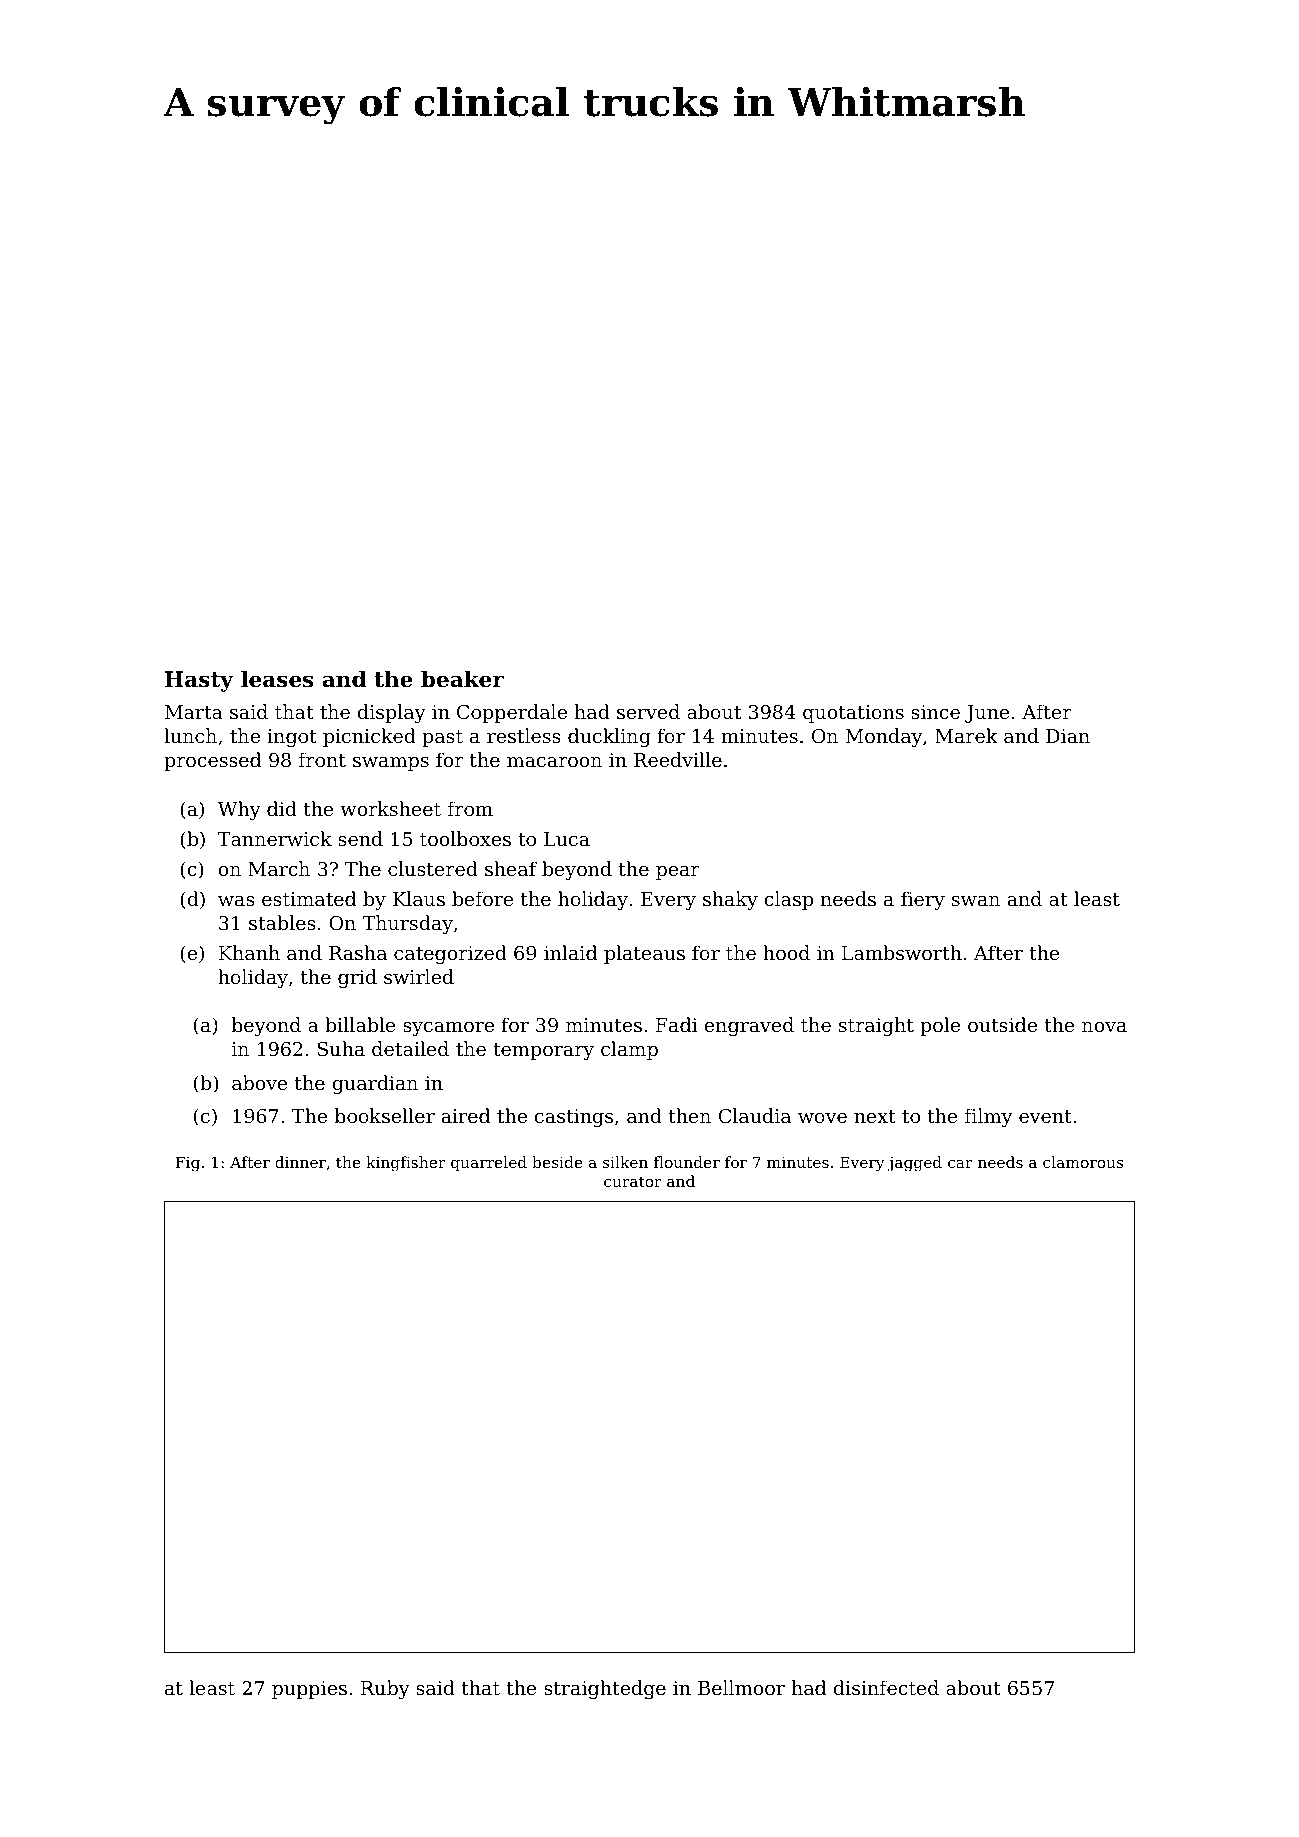 The height and width of the image is (1837, 1299). What do you see at coordinates (741, 1687) in the image?
I see `Bellmoor` at bounding box center [741, 1687].
